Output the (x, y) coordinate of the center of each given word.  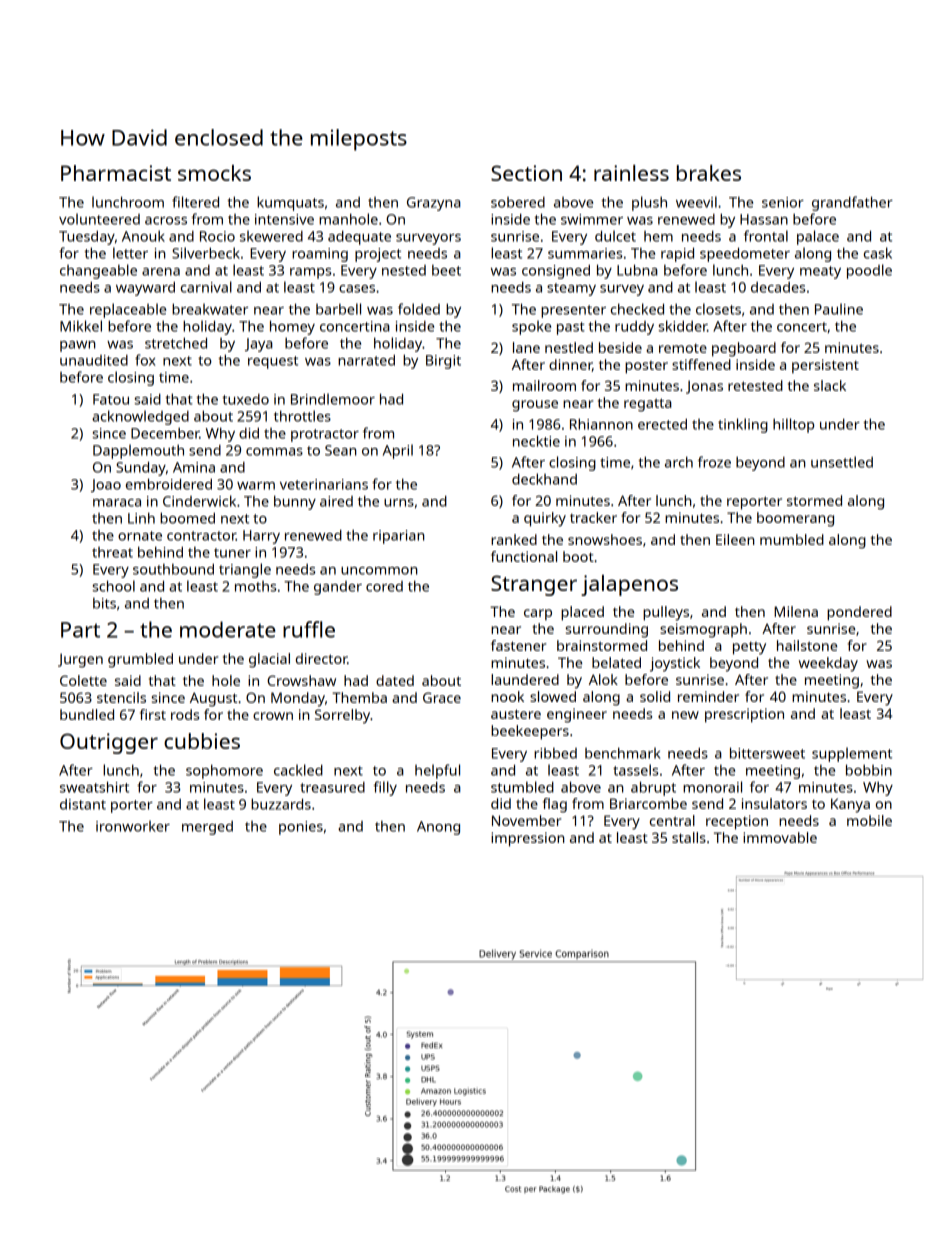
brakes (709, 173)
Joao (106, 485)
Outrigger (109, 743)
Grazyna (434, 204)
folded (419, 309)
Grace (442, 697)
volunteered (99, 219)
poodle (869, 271)
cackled (298, 770)
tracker (593, 517)
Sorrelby (342, 716)
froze (714, 462)
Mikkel (81, 326)
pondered (859, 613)
